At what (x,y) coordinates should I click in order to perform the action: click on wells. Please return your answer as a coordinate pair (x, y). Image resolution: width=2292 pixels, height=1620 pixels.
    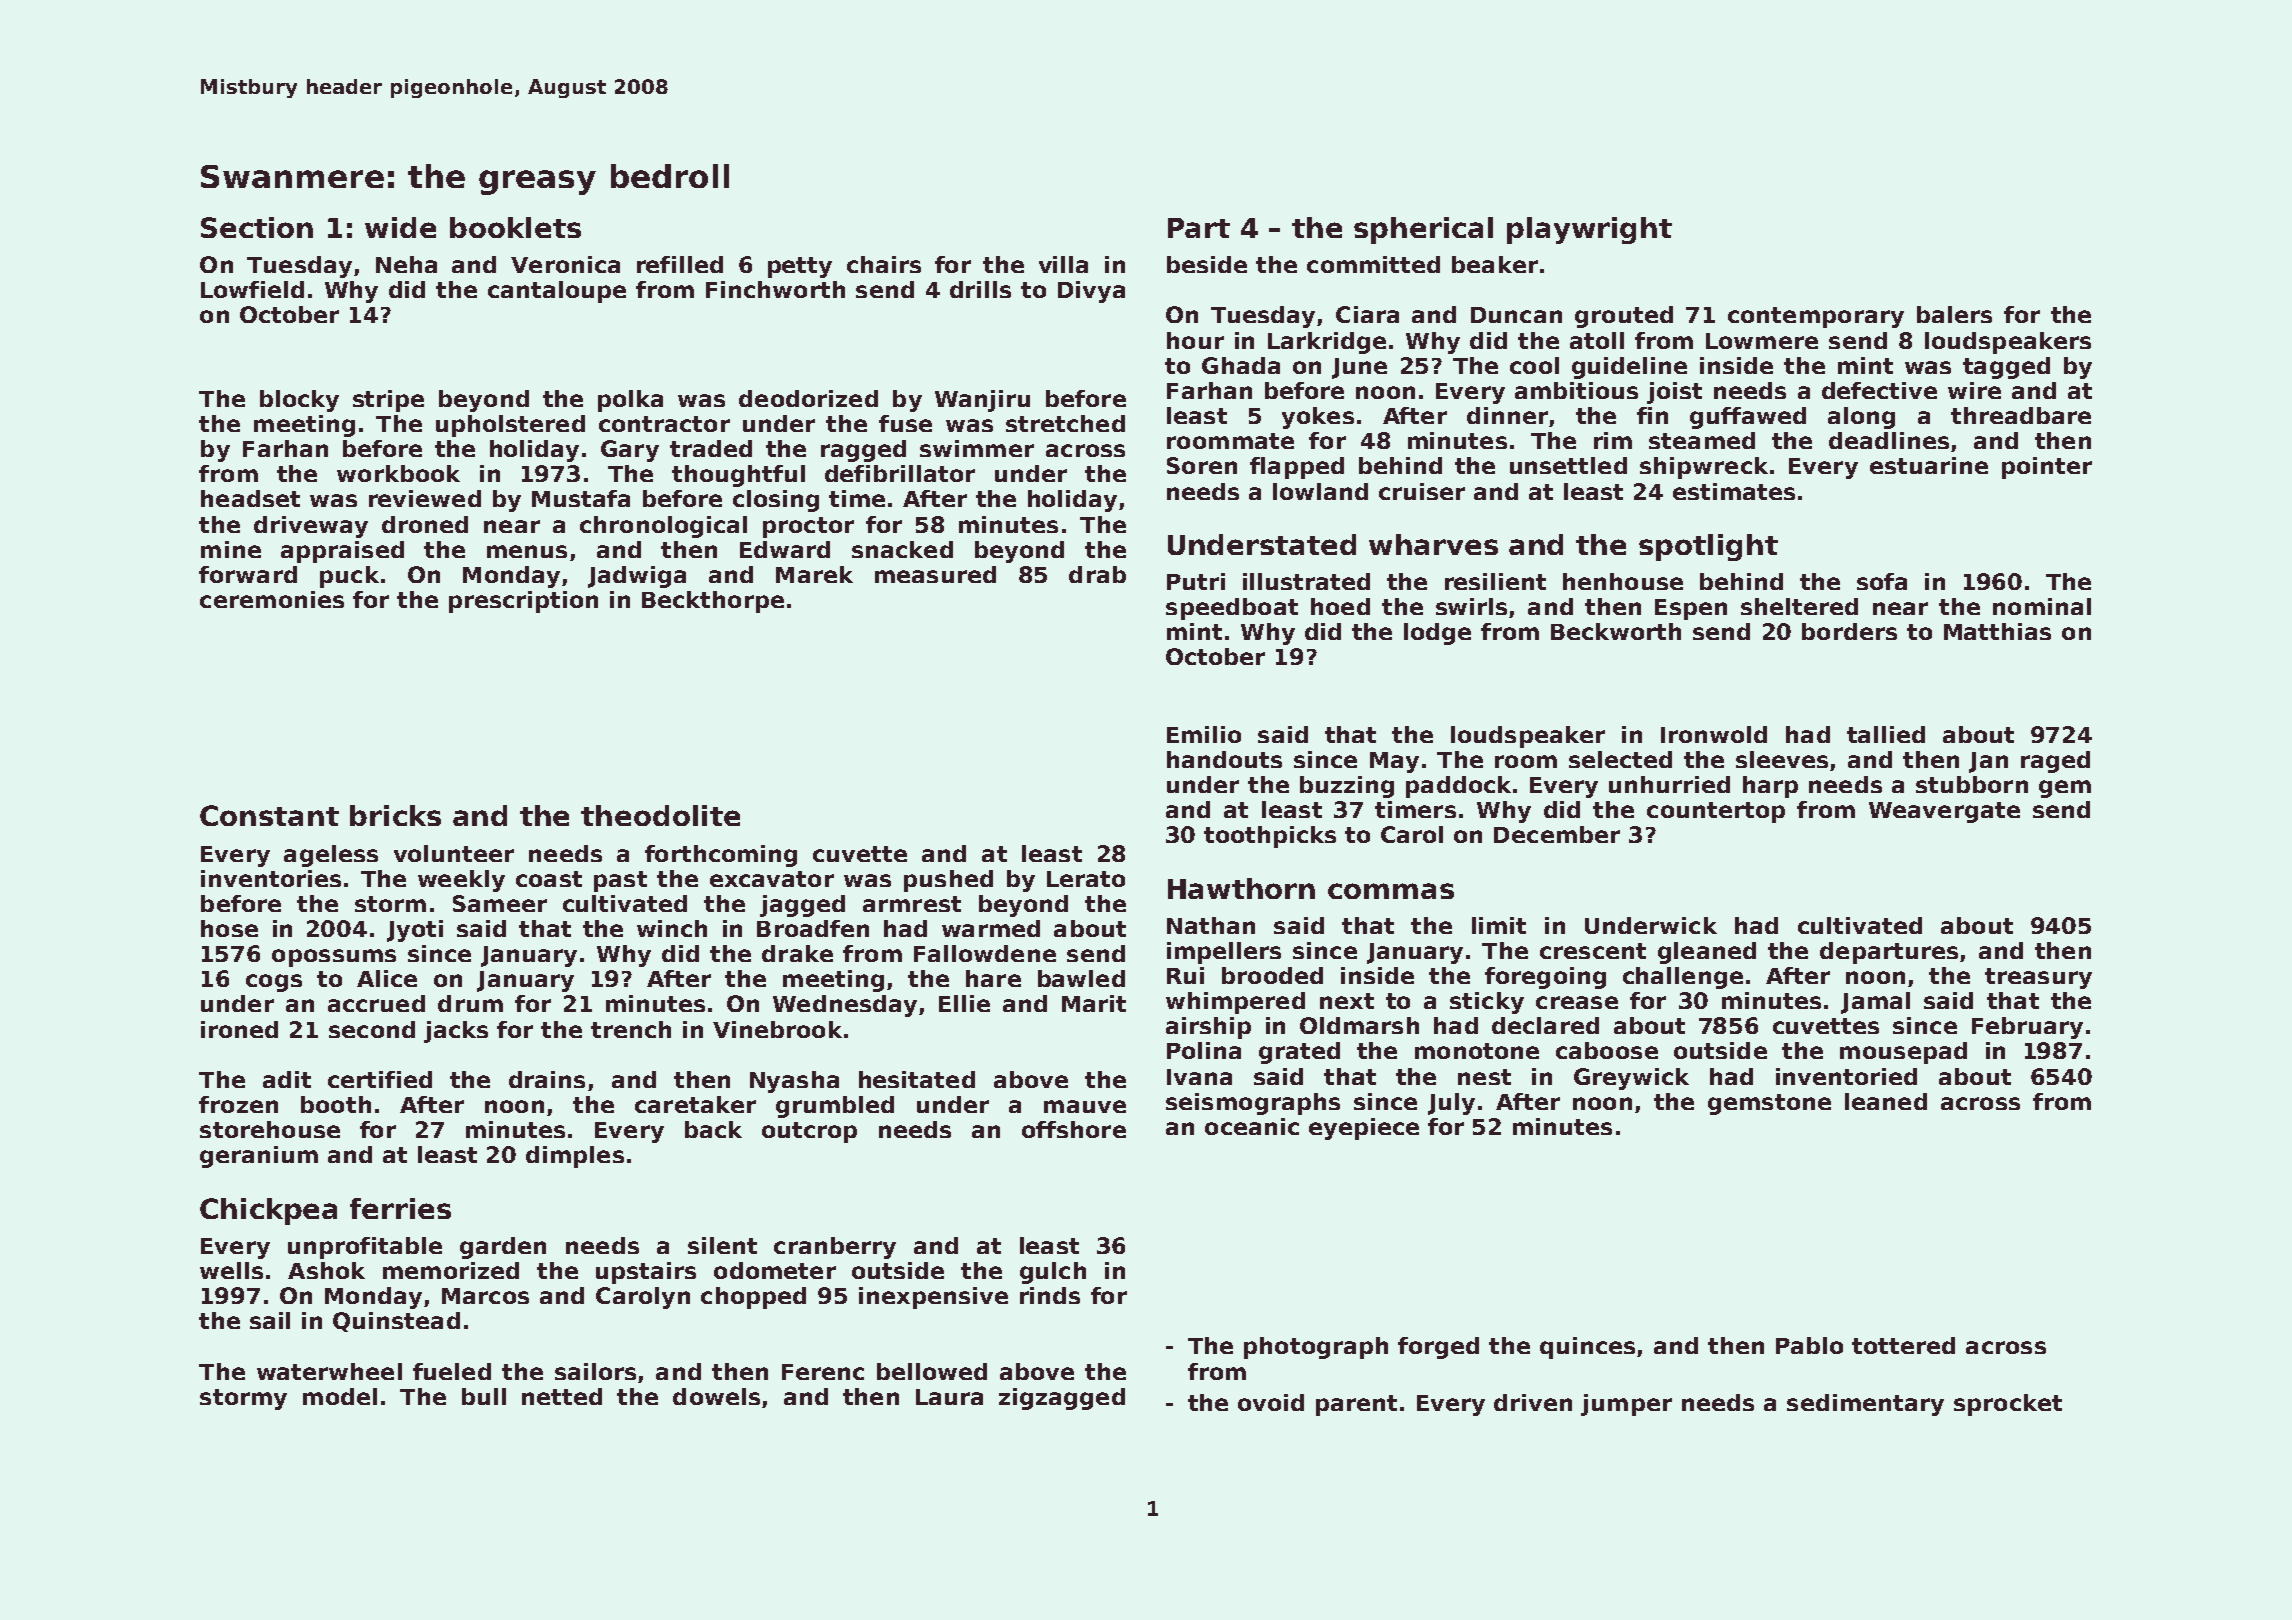
    Looking at the image, I should click on (231, 1270).
